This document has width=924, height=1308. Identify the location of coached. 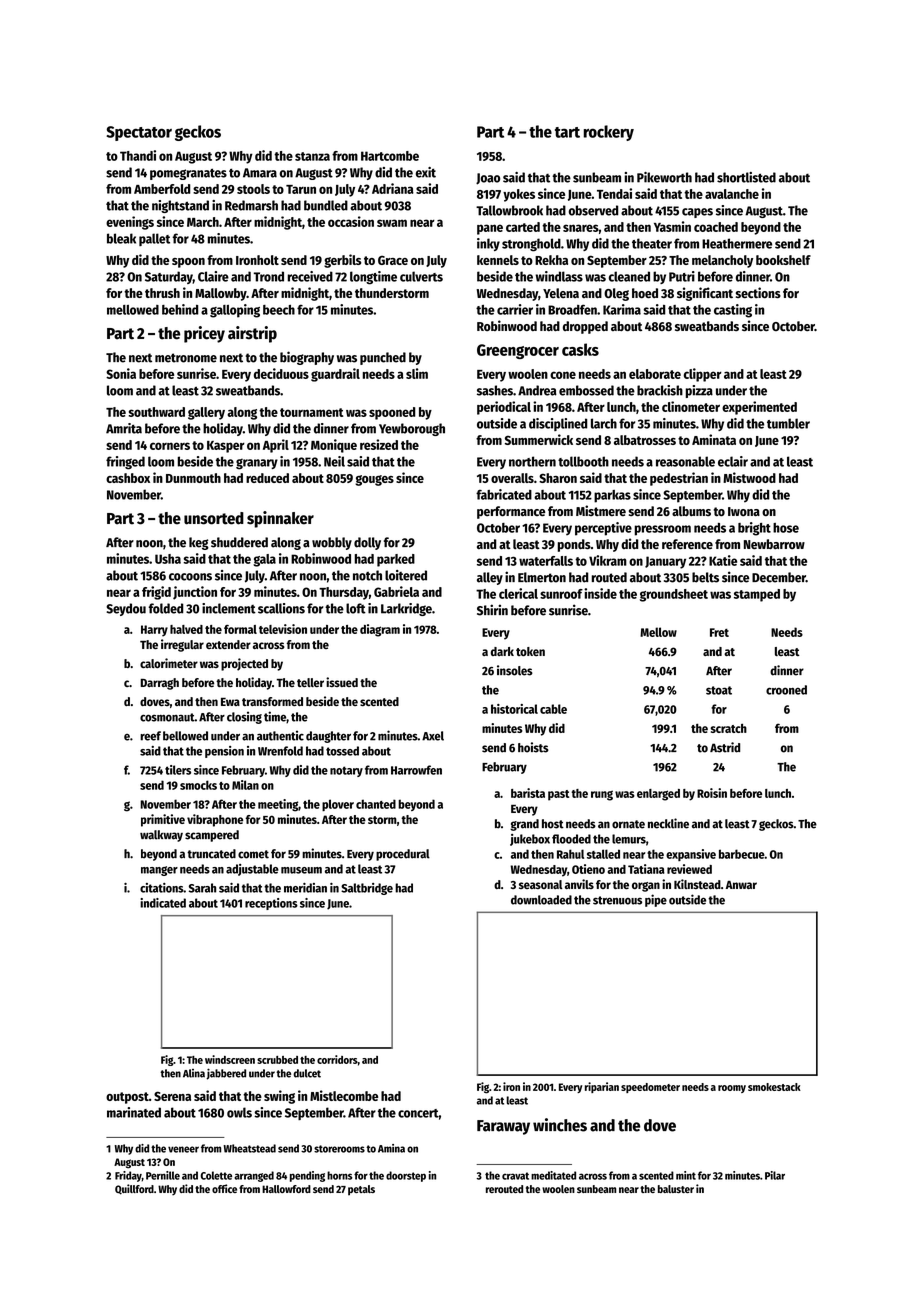
(716, 227).
